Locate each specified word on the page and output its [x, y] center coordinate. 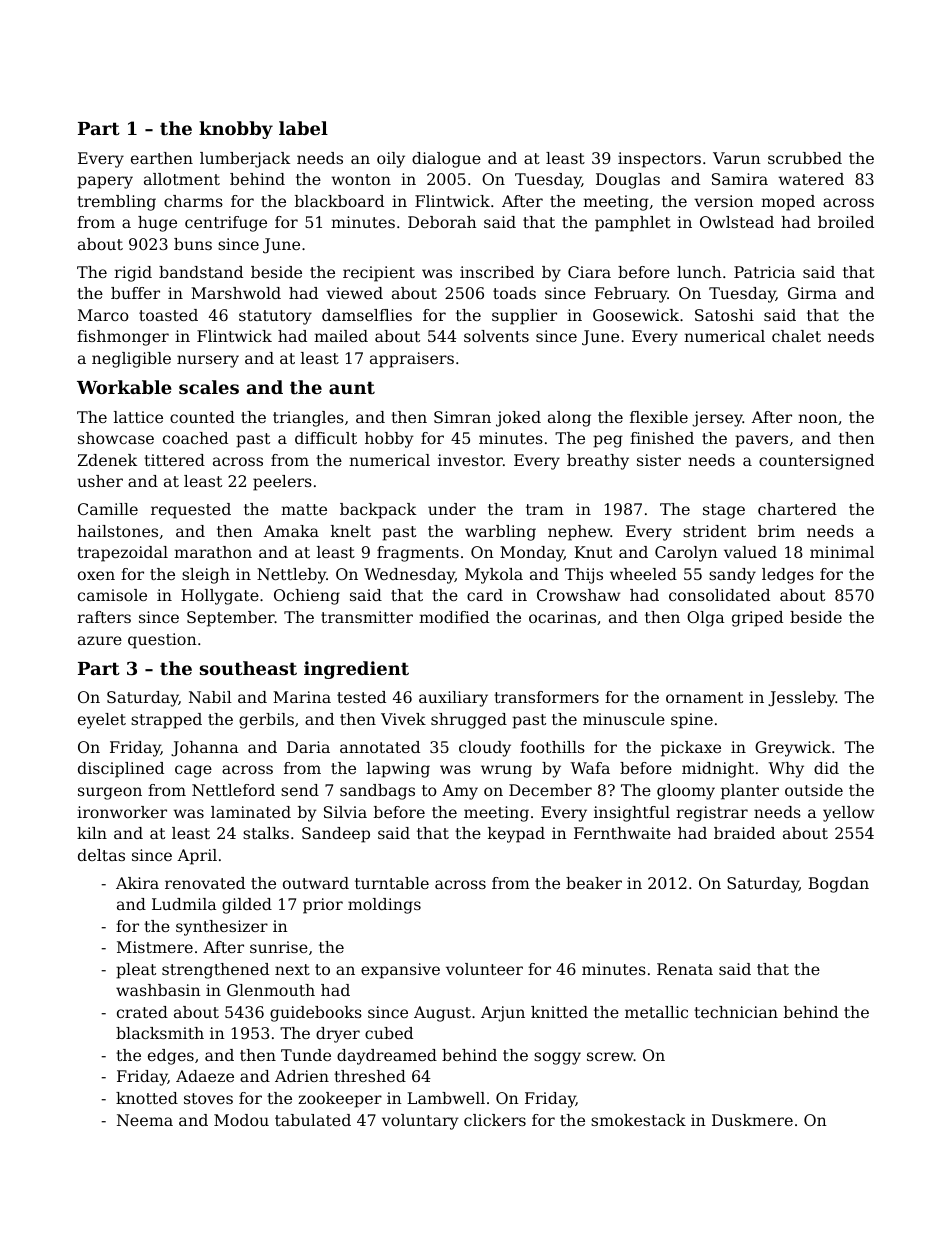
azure [100, 640]
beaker [594, 883]
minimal [842, 552]
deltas [101, 855]
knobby [236, 130]
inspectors [659, 160]
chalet [796, 336]
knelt [351, 531]
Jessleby [802, 699]
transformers [546, 697]
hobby [389, 440]
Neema [145, 1120]
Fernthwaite [622, 833]
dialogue [446, 160]
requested [191, 511]
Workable [124, 387]
